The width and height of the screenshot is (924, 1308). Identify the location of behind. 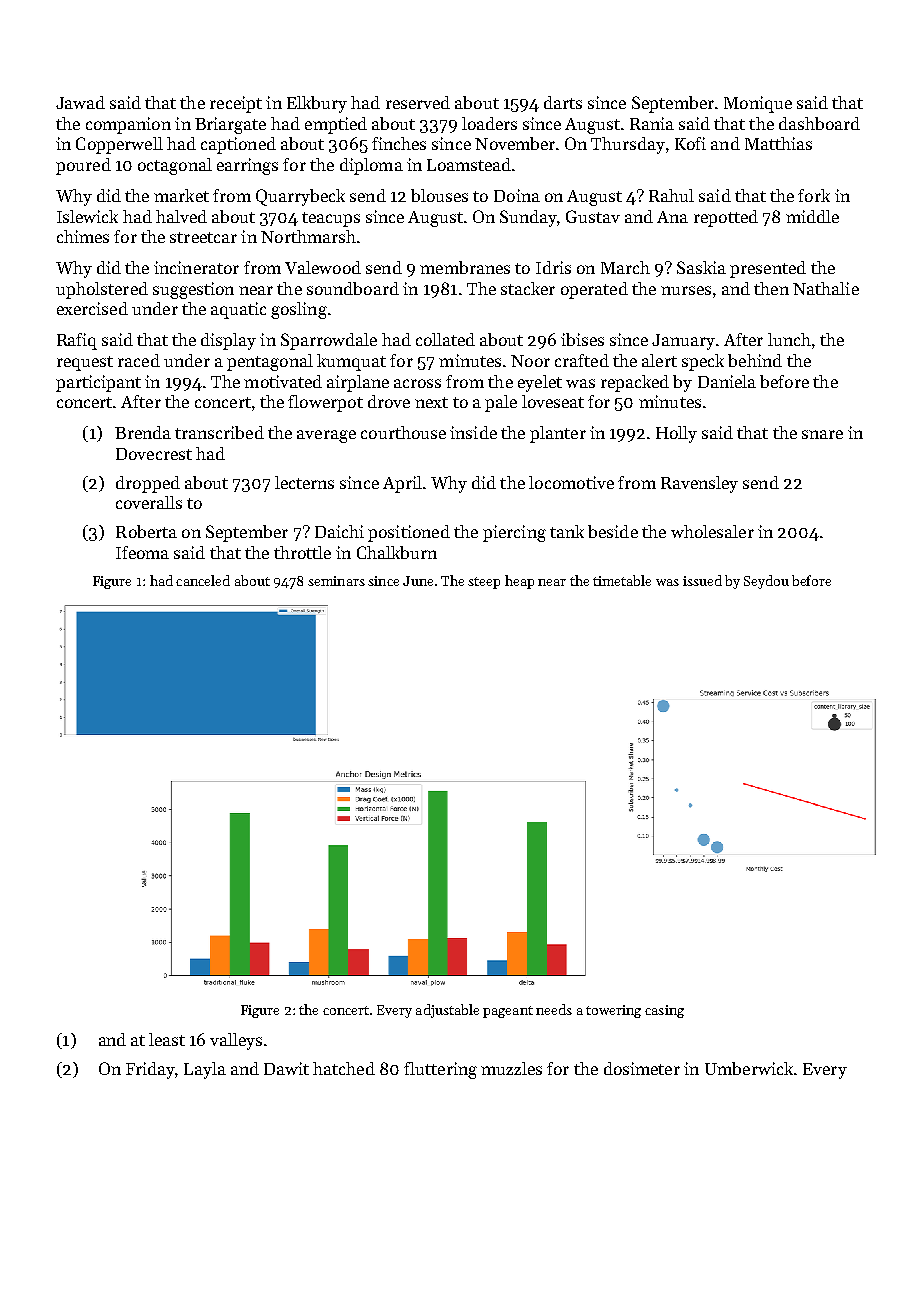
(755, 360).
